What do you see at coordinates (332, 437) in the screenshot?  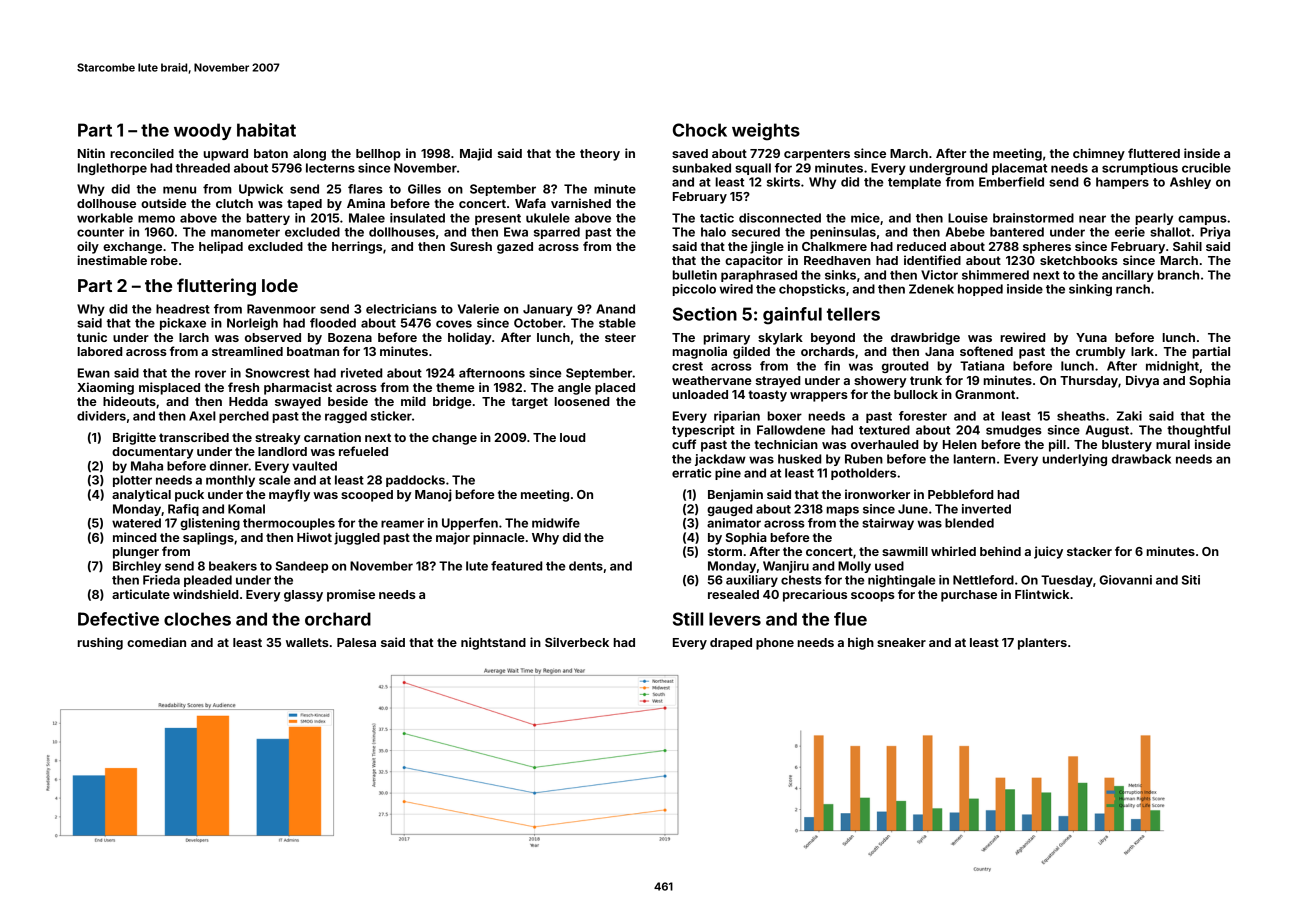 I see `carnation` at bounding box center [332, 437].
